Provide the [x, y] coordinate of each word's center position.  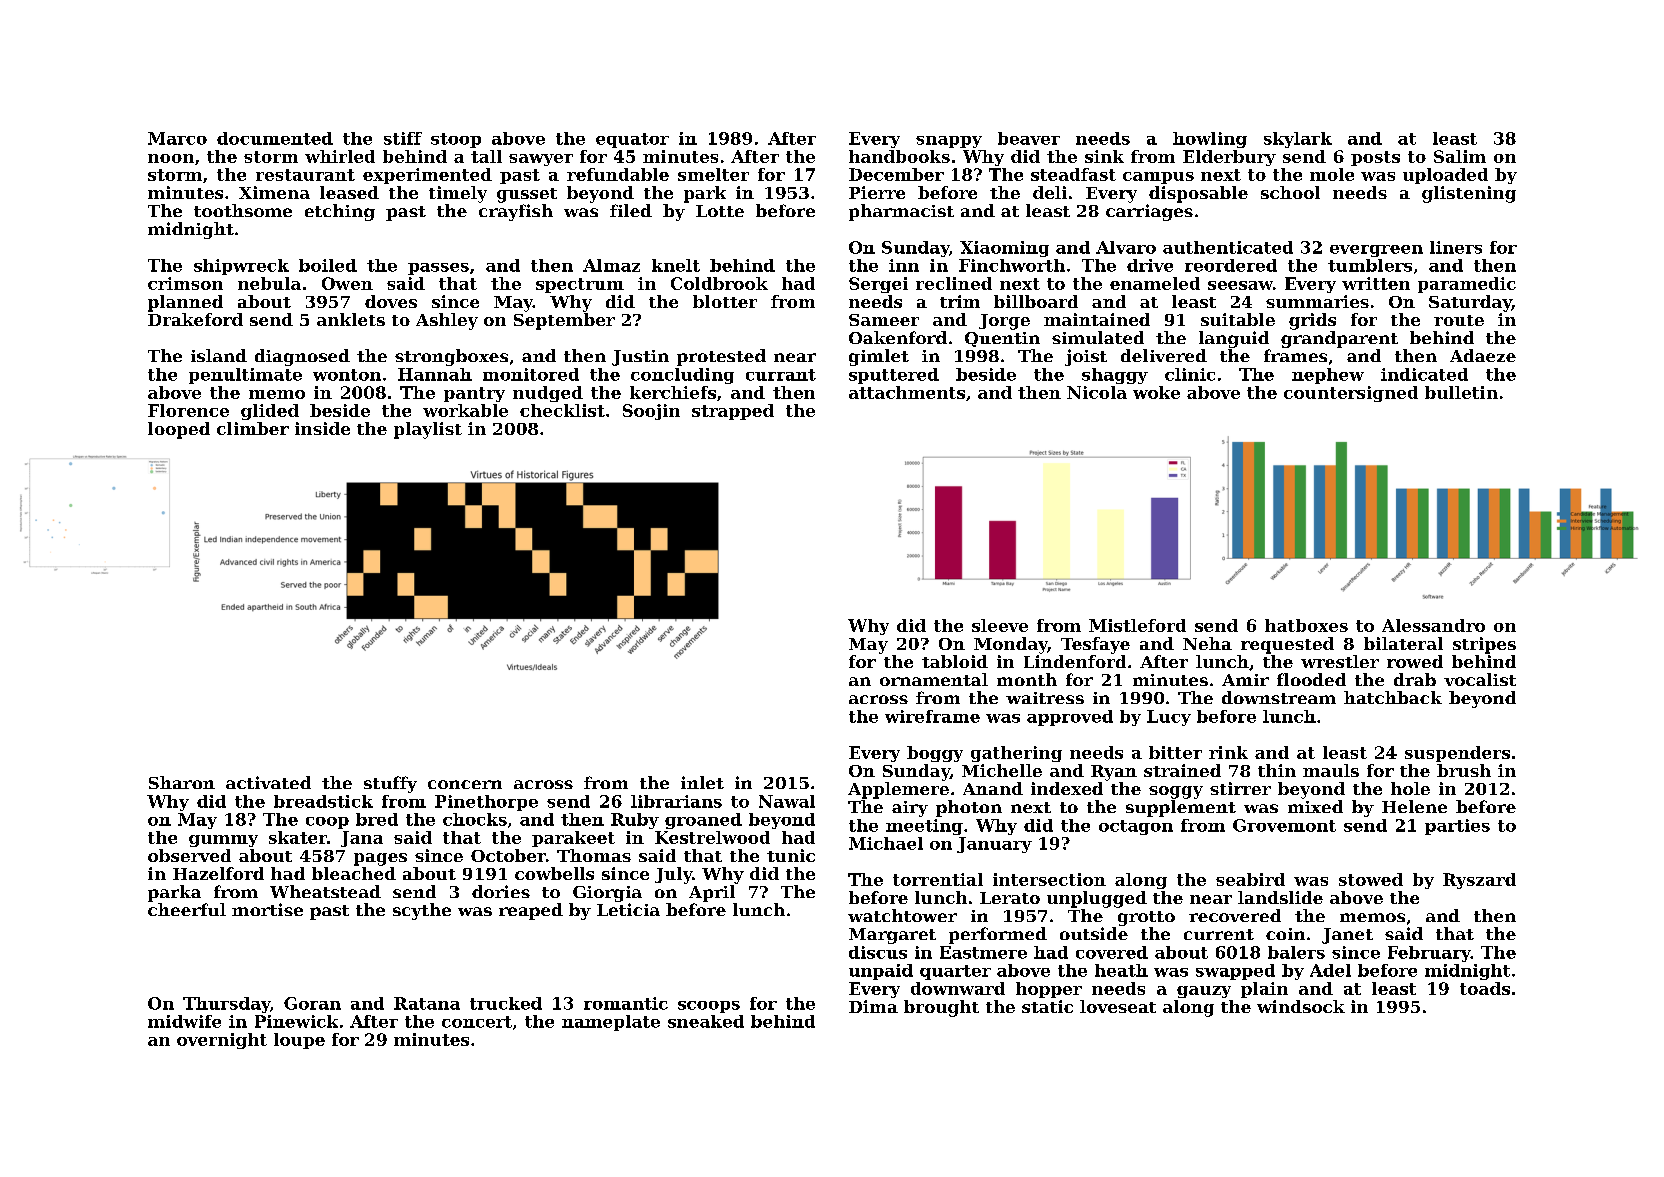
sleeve [1000, 625]
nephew [1328, 376]
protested [721, 357]
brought [941, 1008]
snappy [949, 142]
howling [1210, 140]
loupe [299, 1041]
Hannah [435, 374]
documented [275, 138]
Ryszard [1479, 881]
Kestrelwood [712, 837]
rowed [1415, 661]
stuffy [390, 784]
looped [179, 430]
